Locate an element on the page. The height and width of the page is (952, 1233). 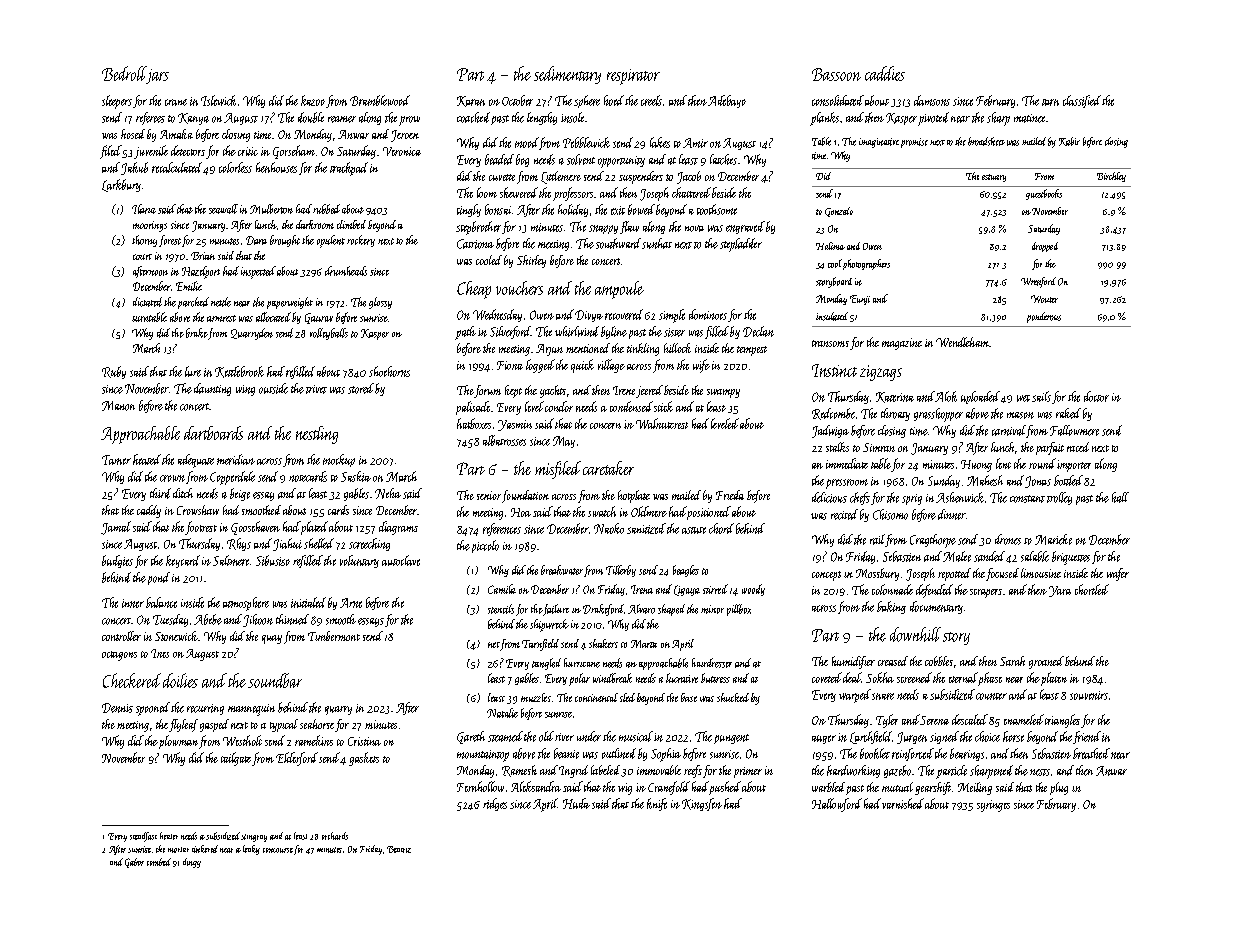
groaned is located at coordinates (1046, 662).
